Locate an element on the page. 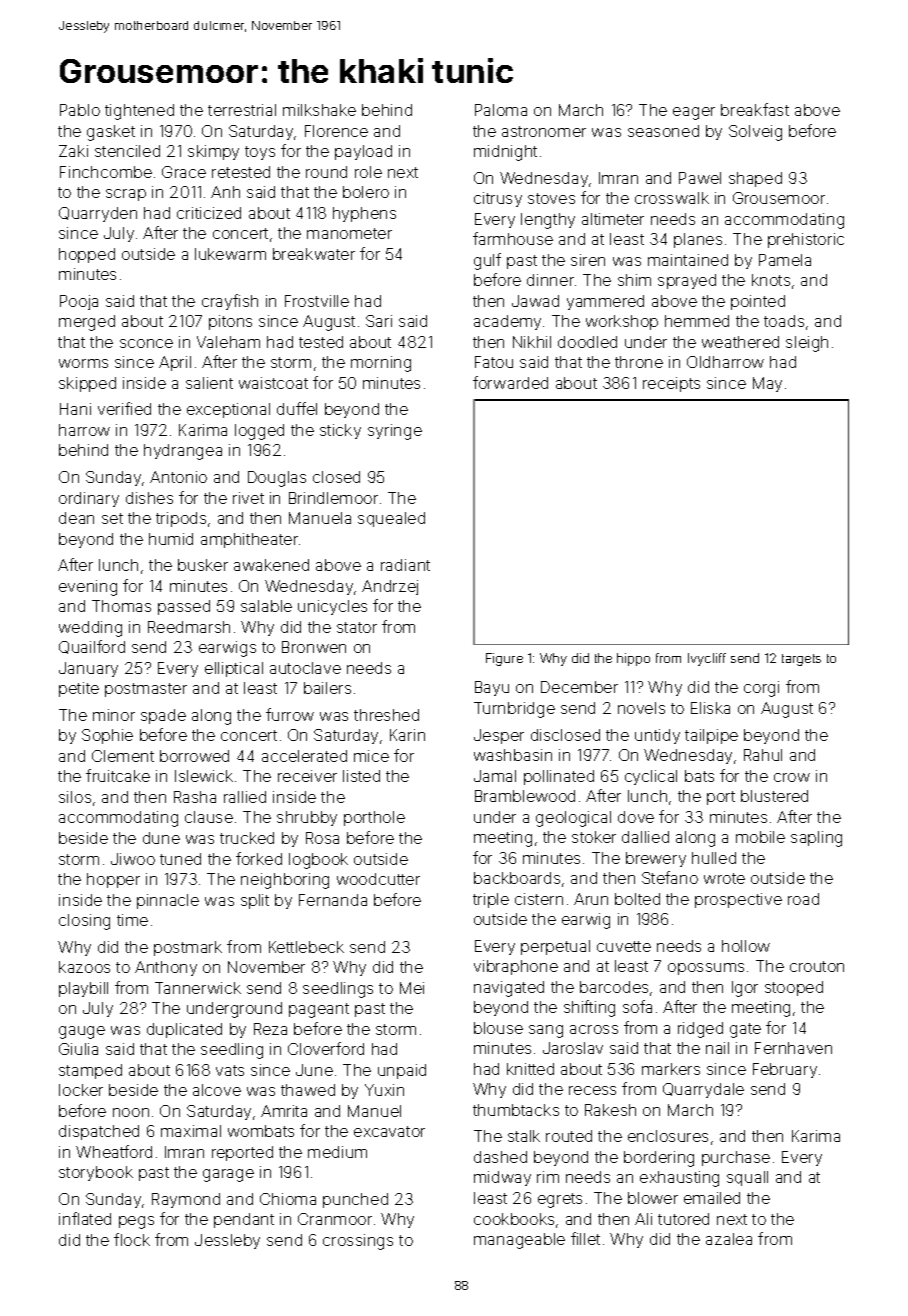 The width and height of the image is (908, 1316). storybook is located at coordinates (96, 1173).
